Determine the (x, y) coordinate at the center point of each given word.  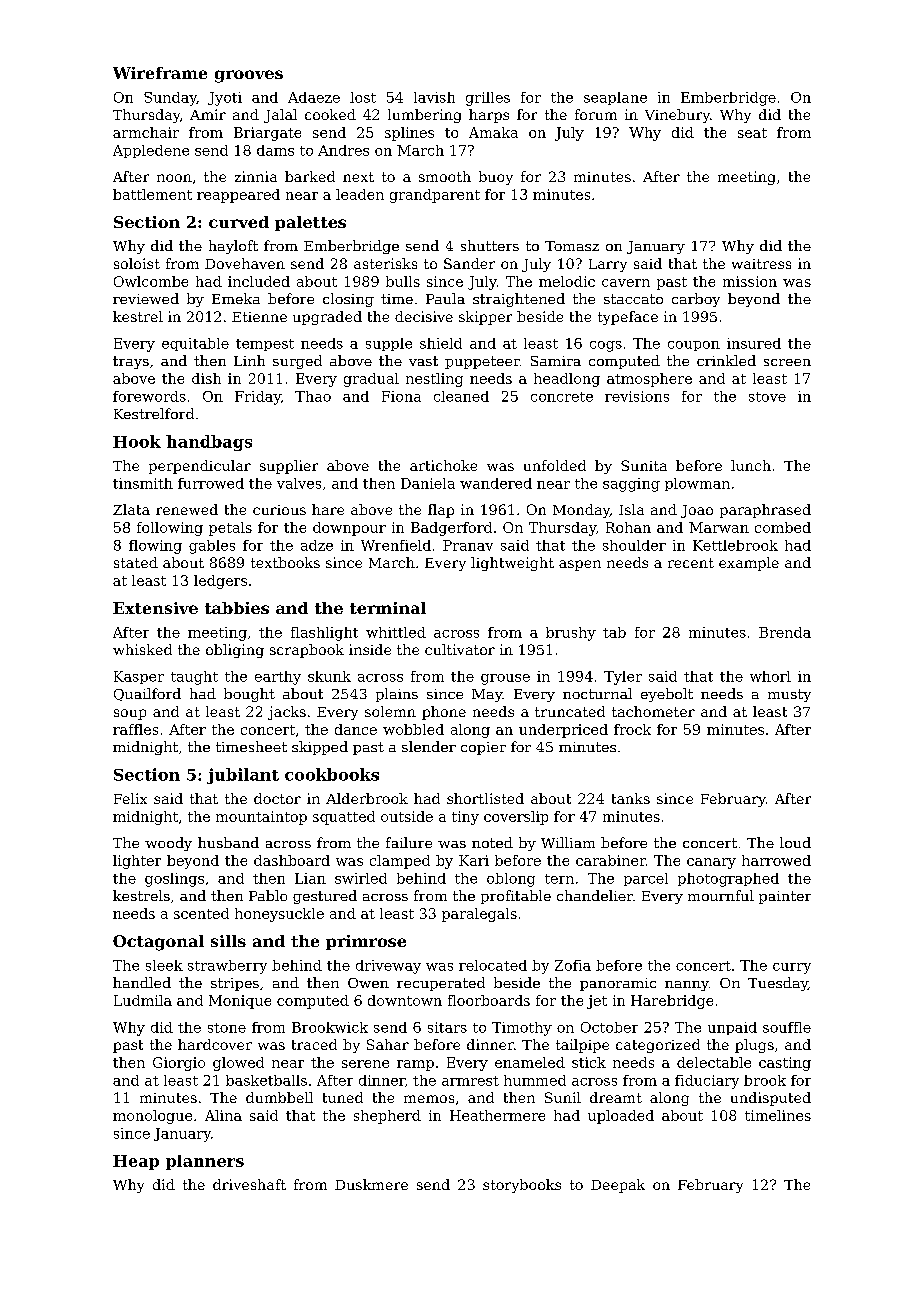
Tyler (623, 678)
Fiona (401, 396)
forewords (149, 396)
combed (783, 527)
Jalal (280, 116)
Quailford (147, 694)
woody (168, 844)
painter (785, 897)
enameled (530, 1062)
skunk (329, 676)
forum (596, 114)
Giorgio (179, 1064)
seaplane (615, 98)
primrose (366, 942)
